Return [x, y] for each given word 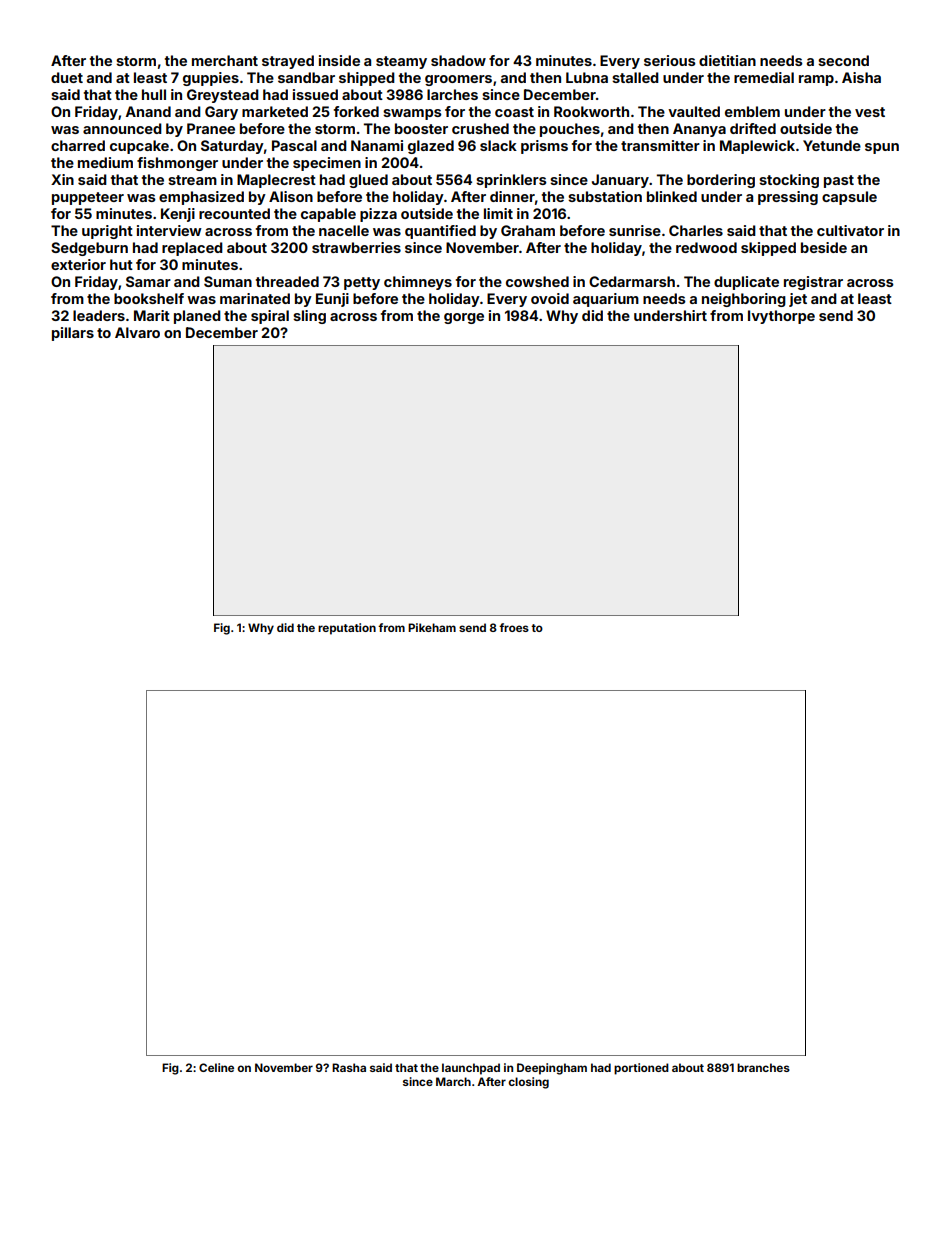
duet [67, 77]
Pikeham [432, 627]
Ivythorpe [781, 317]
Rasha [349, 1067]
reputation [347, 629]
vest [870, 112]
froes [514, 627]
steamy [401, 62]
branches [763, 1067]
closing [528, 1083]
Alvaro [137, 332]
